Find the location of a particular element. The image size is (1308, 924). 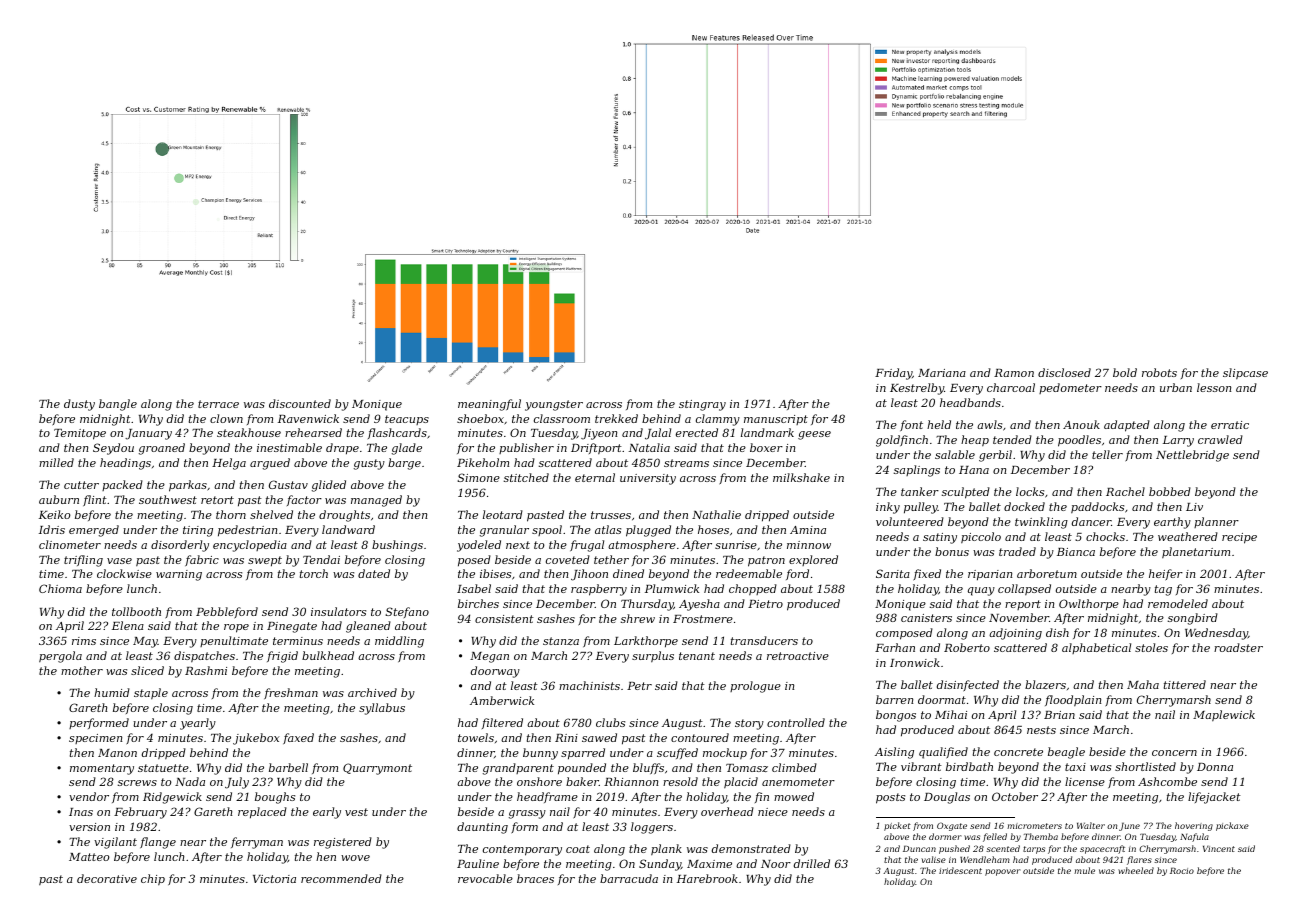

mockup is located at coordinates (725, 753).
